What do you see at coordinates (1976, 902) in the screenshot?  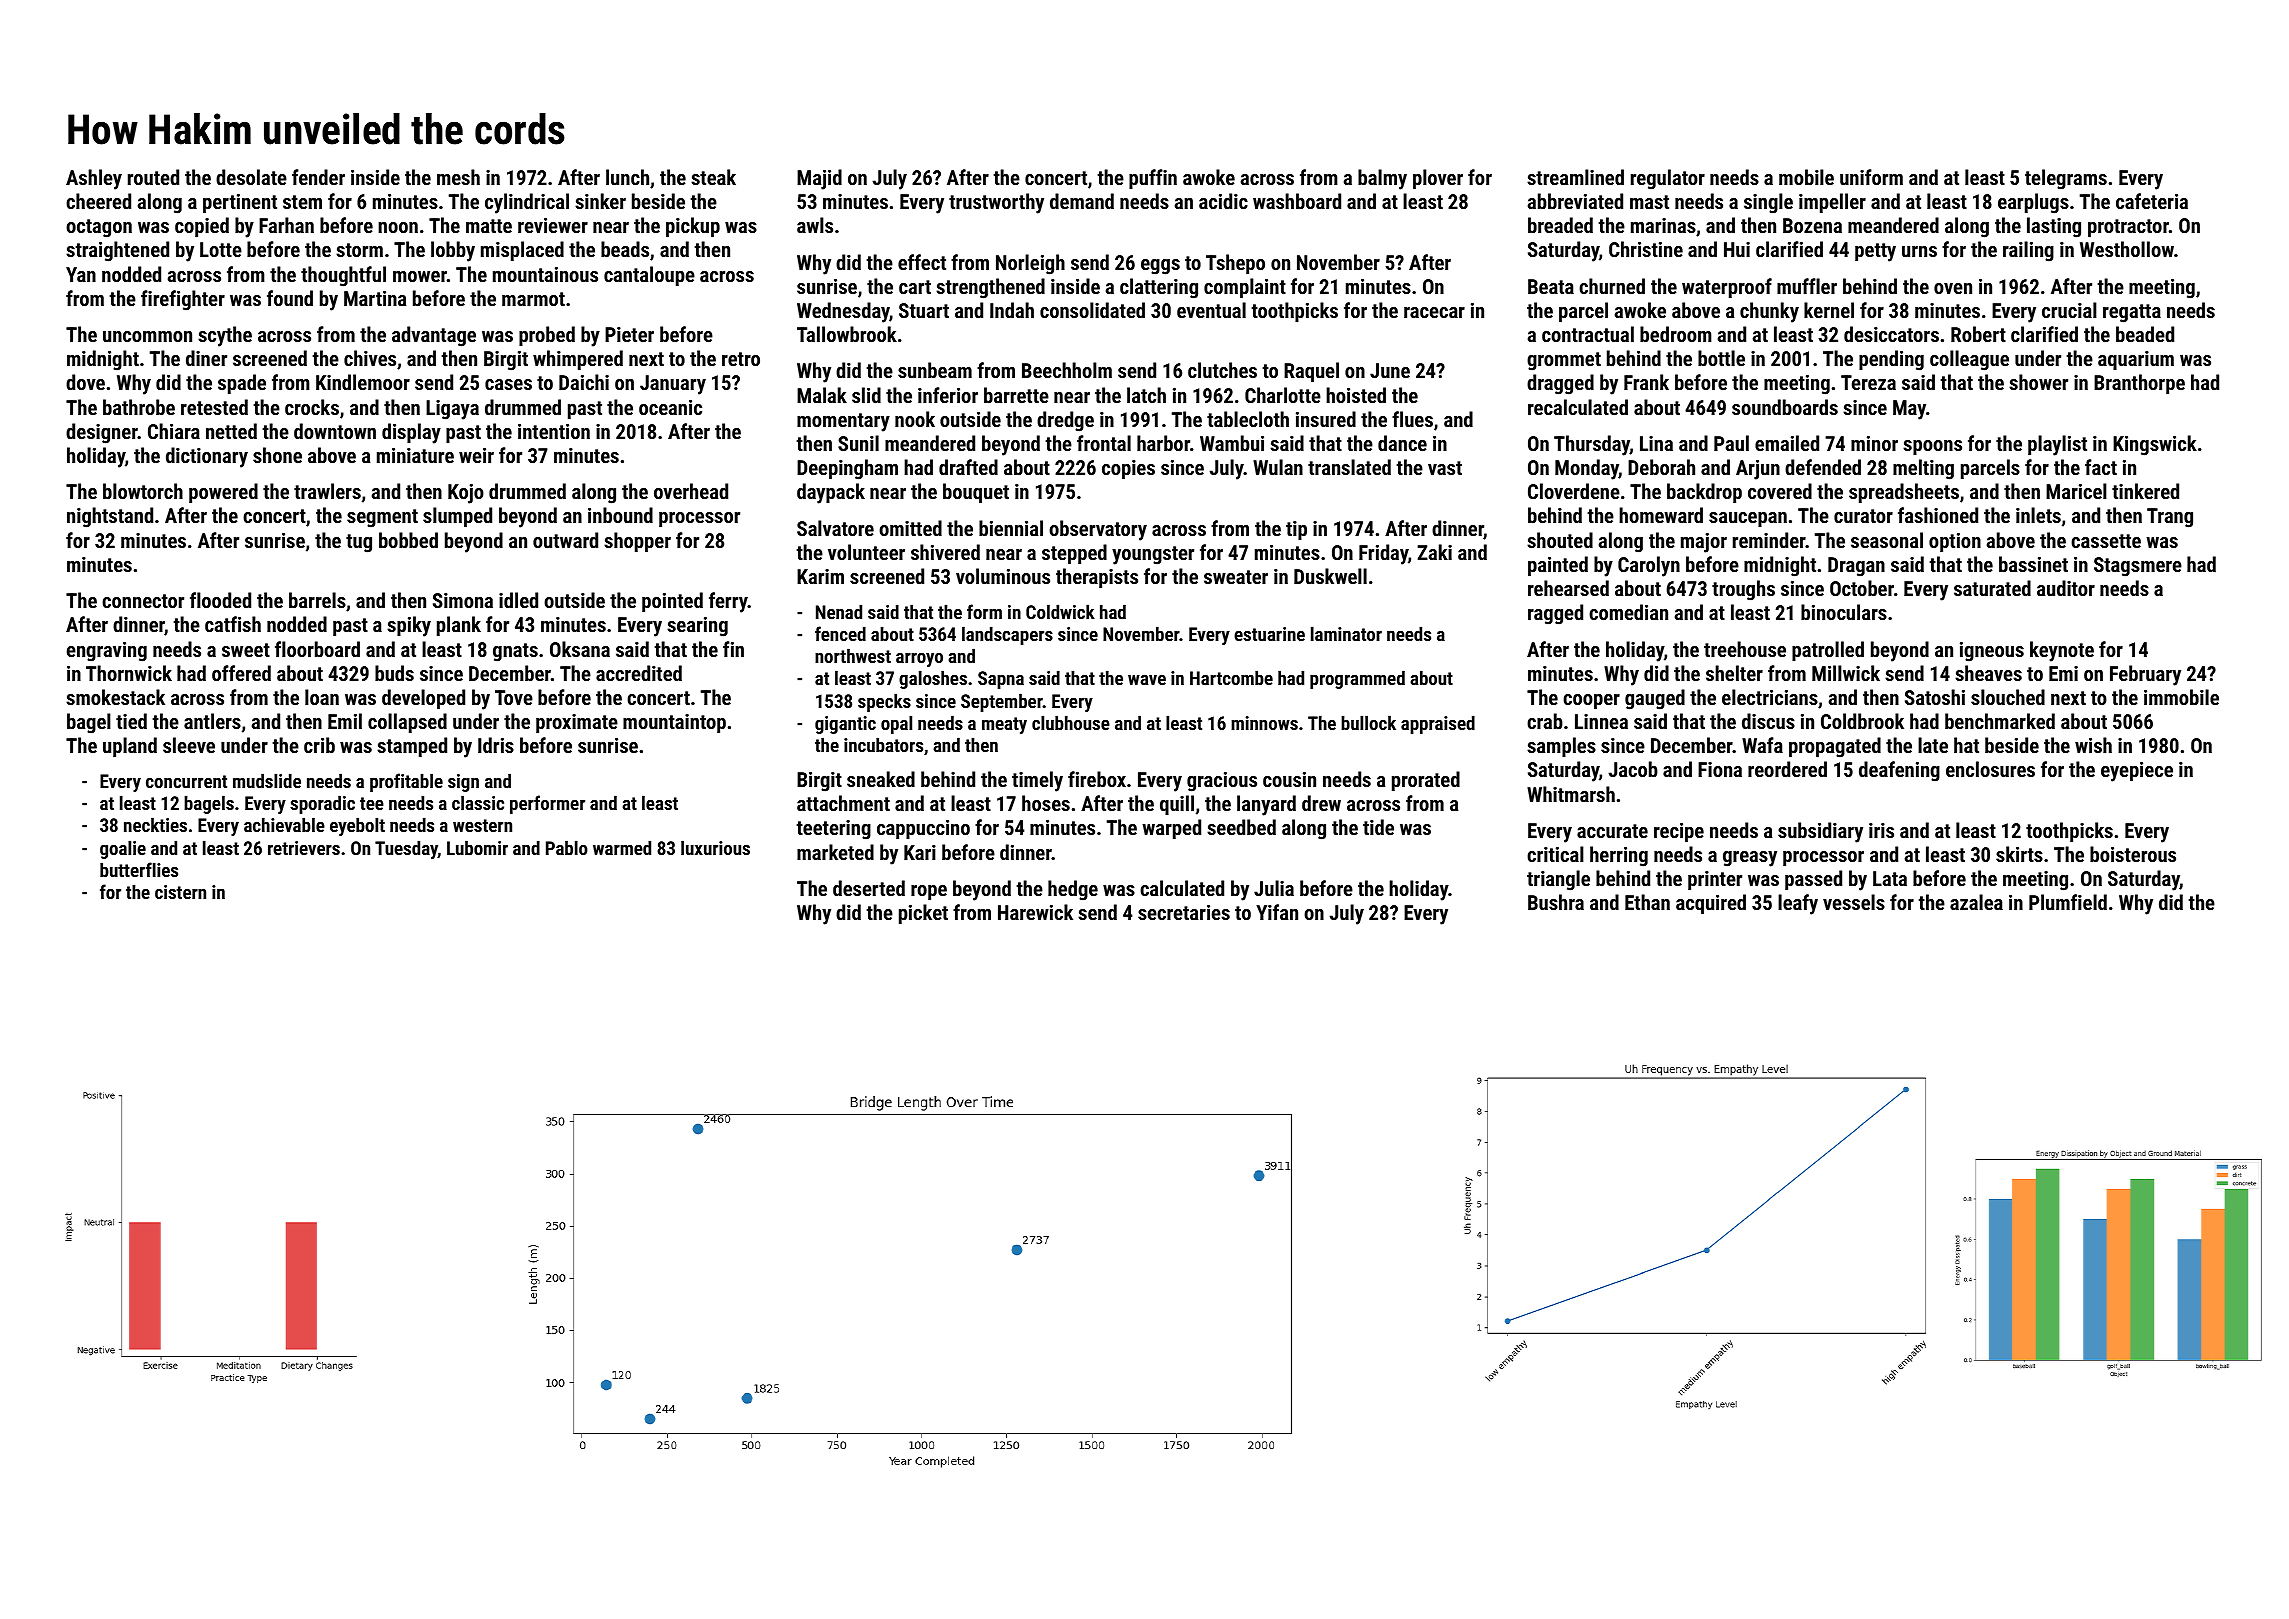 I see `azalea` at bounding box center [1976, 902].
